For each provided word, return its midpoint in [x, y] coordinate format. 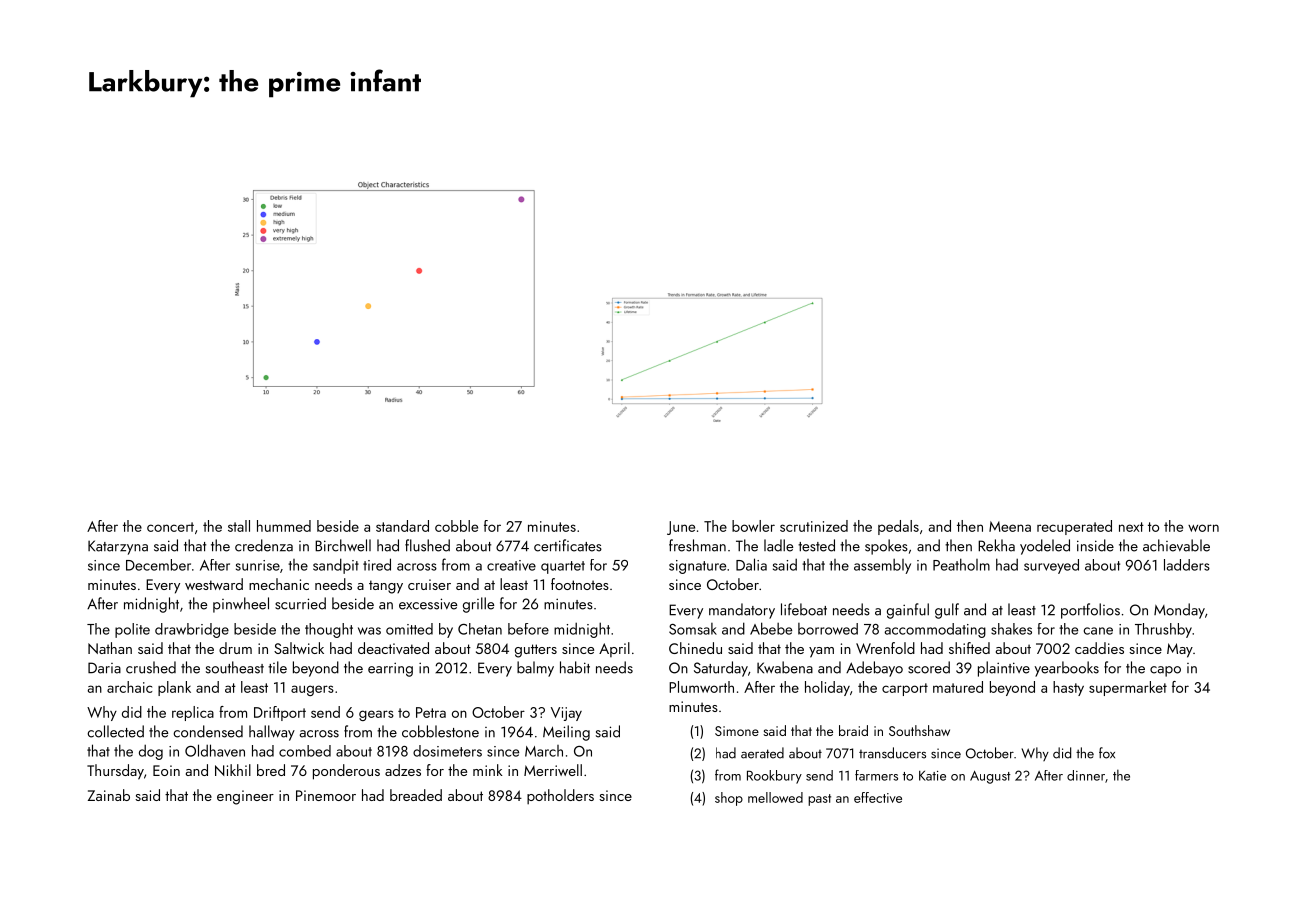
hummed [284, 526]
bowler [753, 526]
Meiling [566, 733]
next [1131, 527]
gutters [536, 651]
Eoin [166, 770]
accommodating [935, 630]
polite [132, 630]
